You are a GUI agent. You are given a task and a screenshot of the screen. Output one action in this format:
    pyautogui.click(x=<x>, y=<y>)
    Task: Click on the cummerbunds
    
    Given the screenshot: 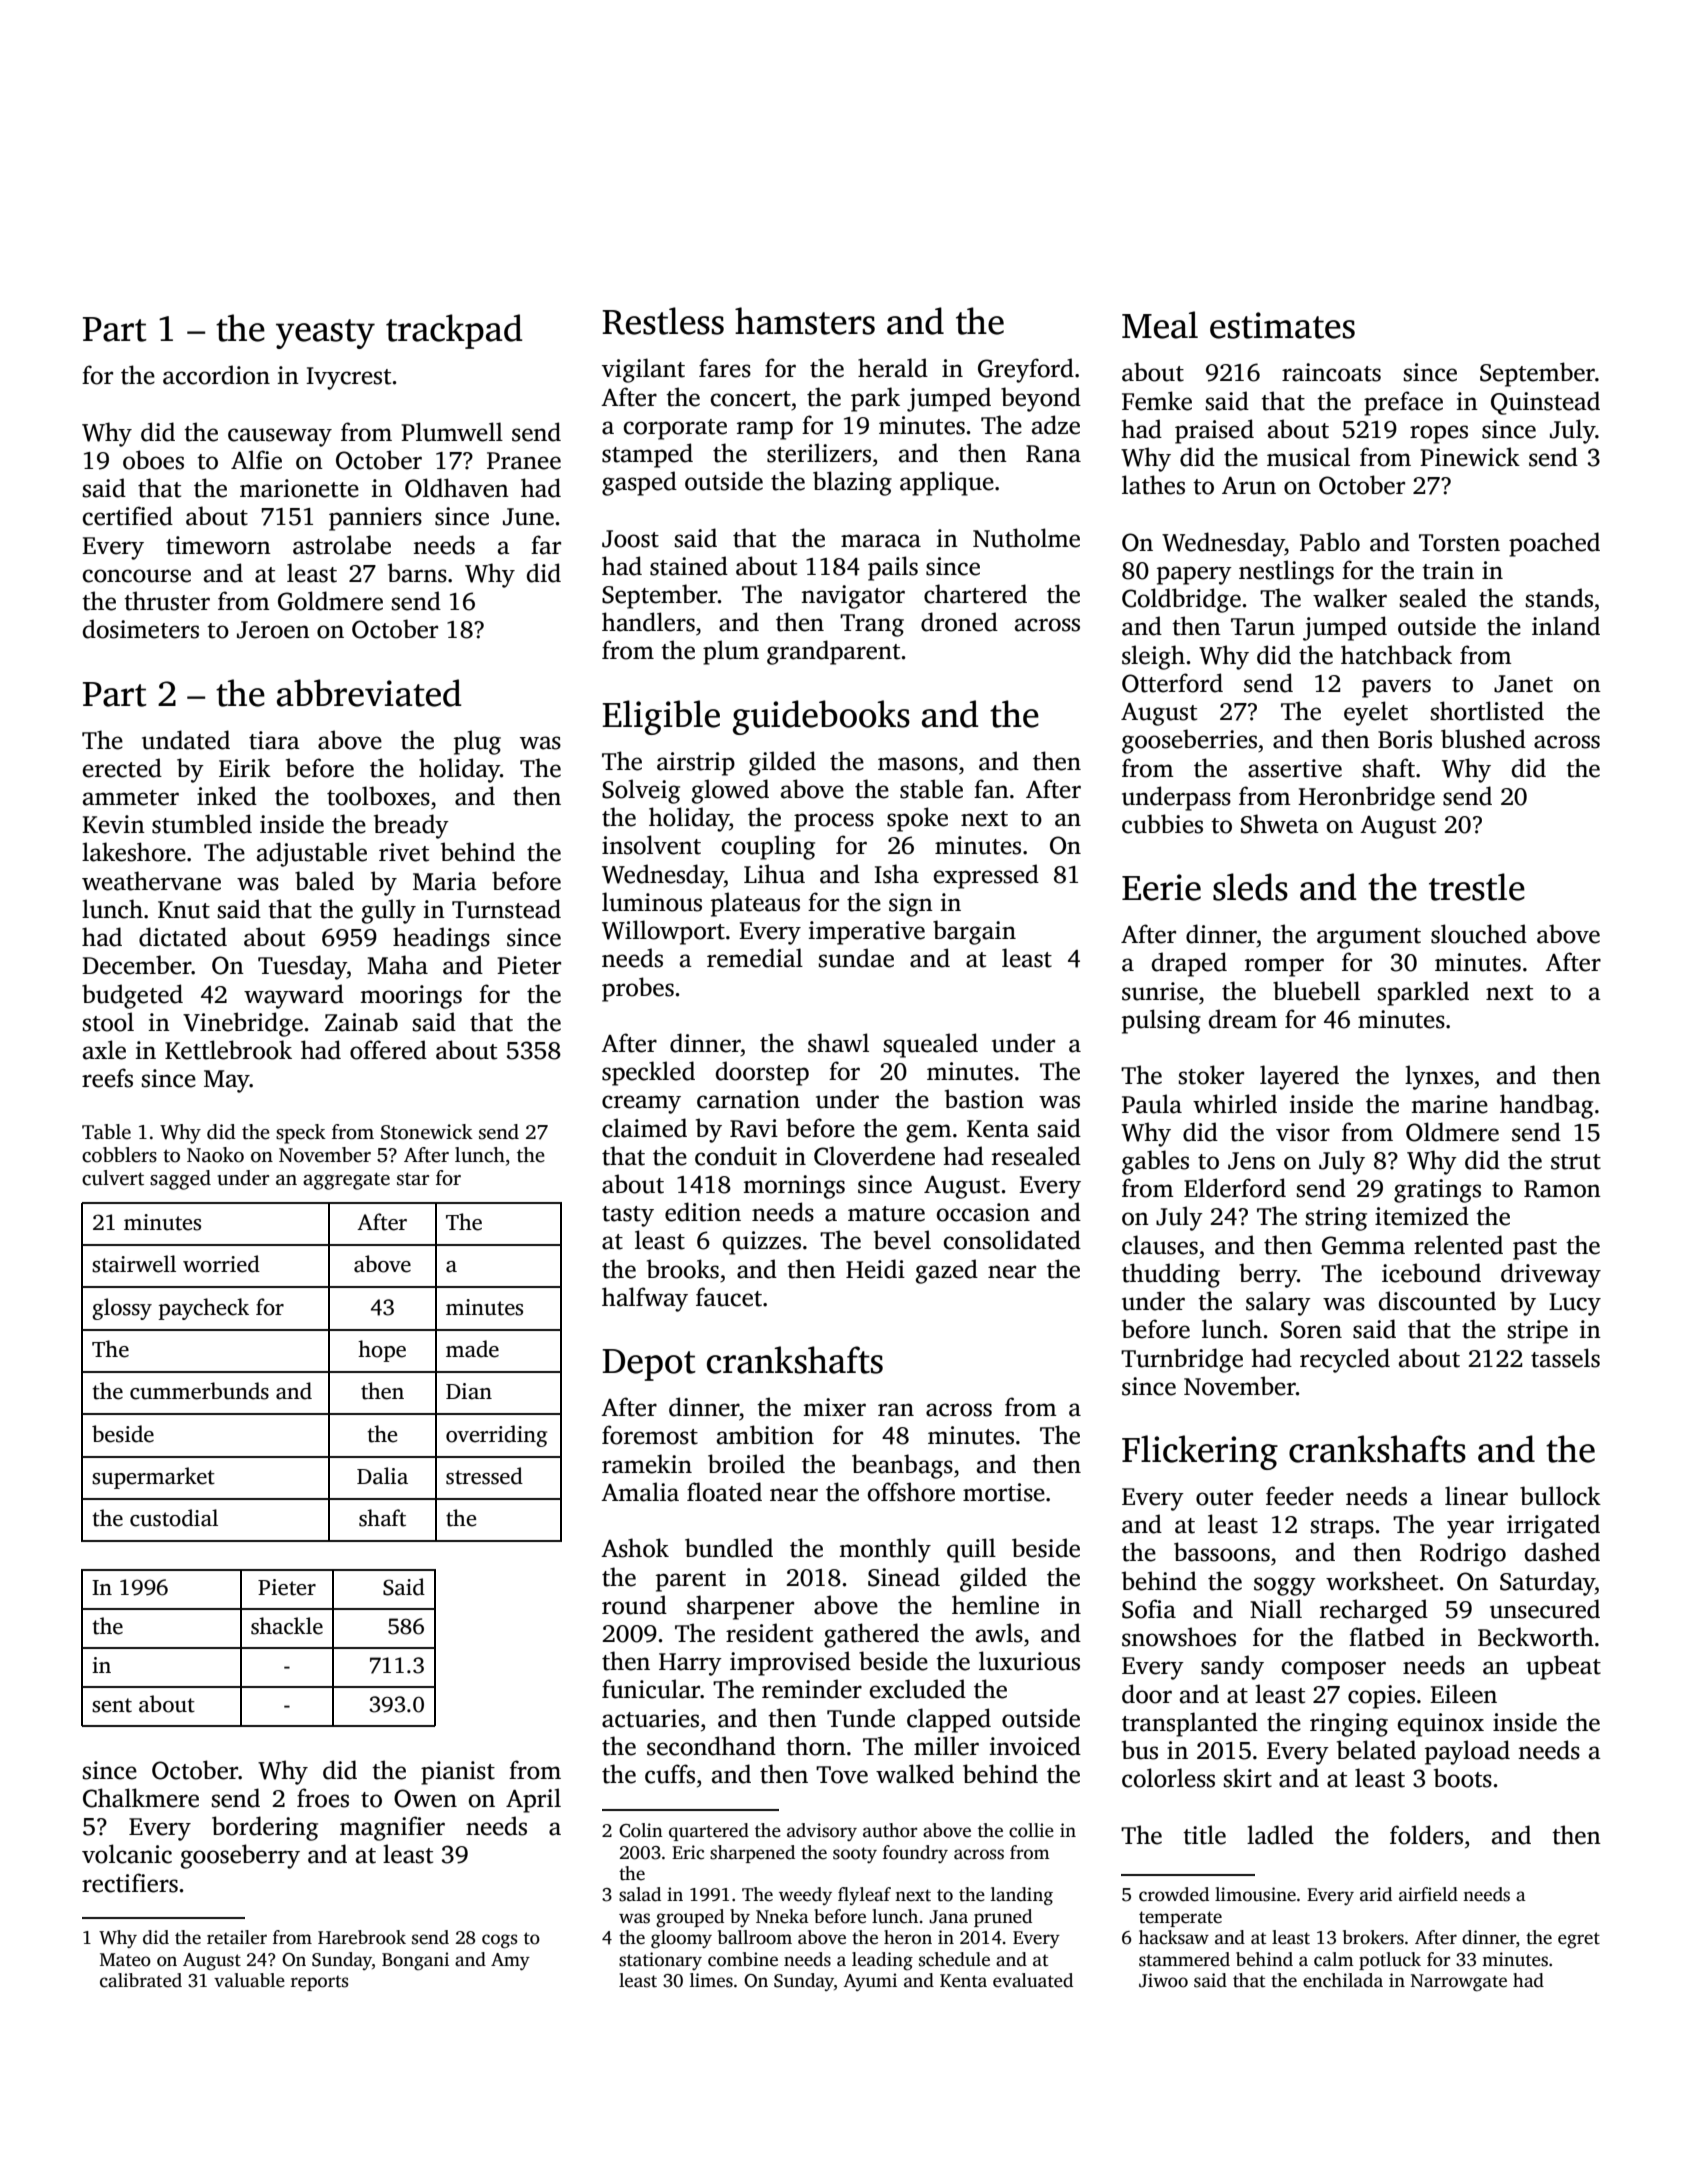 What is the action you would take?
    pyautogui.click(x=199, y=1391)
